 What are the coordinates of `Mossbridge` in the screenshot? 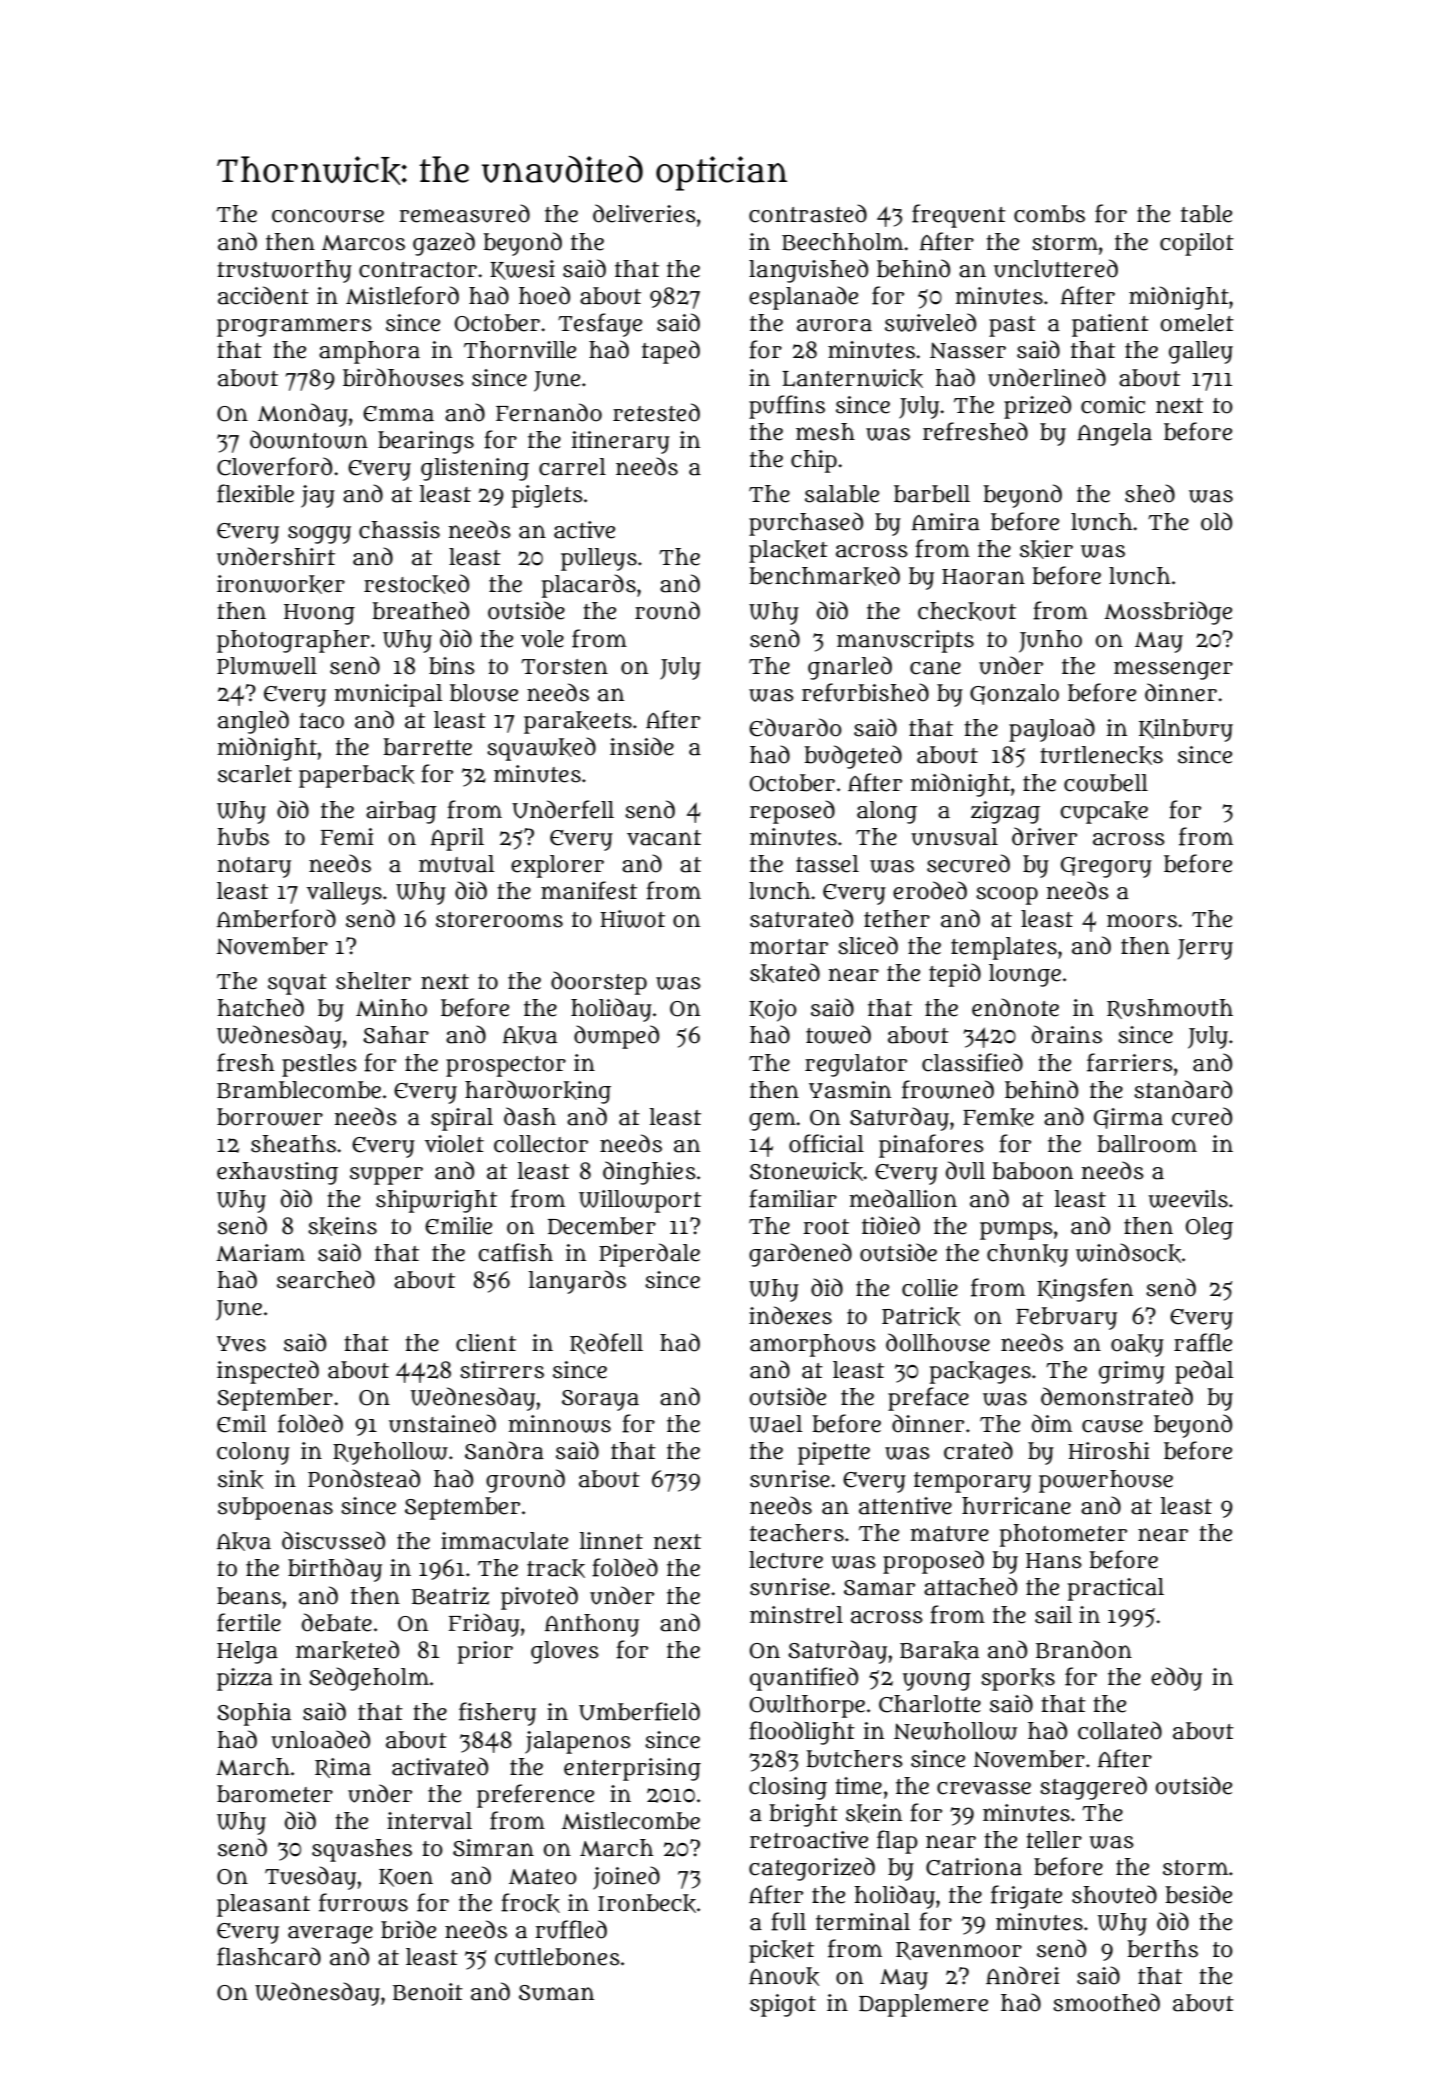 It's located at (1168, 613).
